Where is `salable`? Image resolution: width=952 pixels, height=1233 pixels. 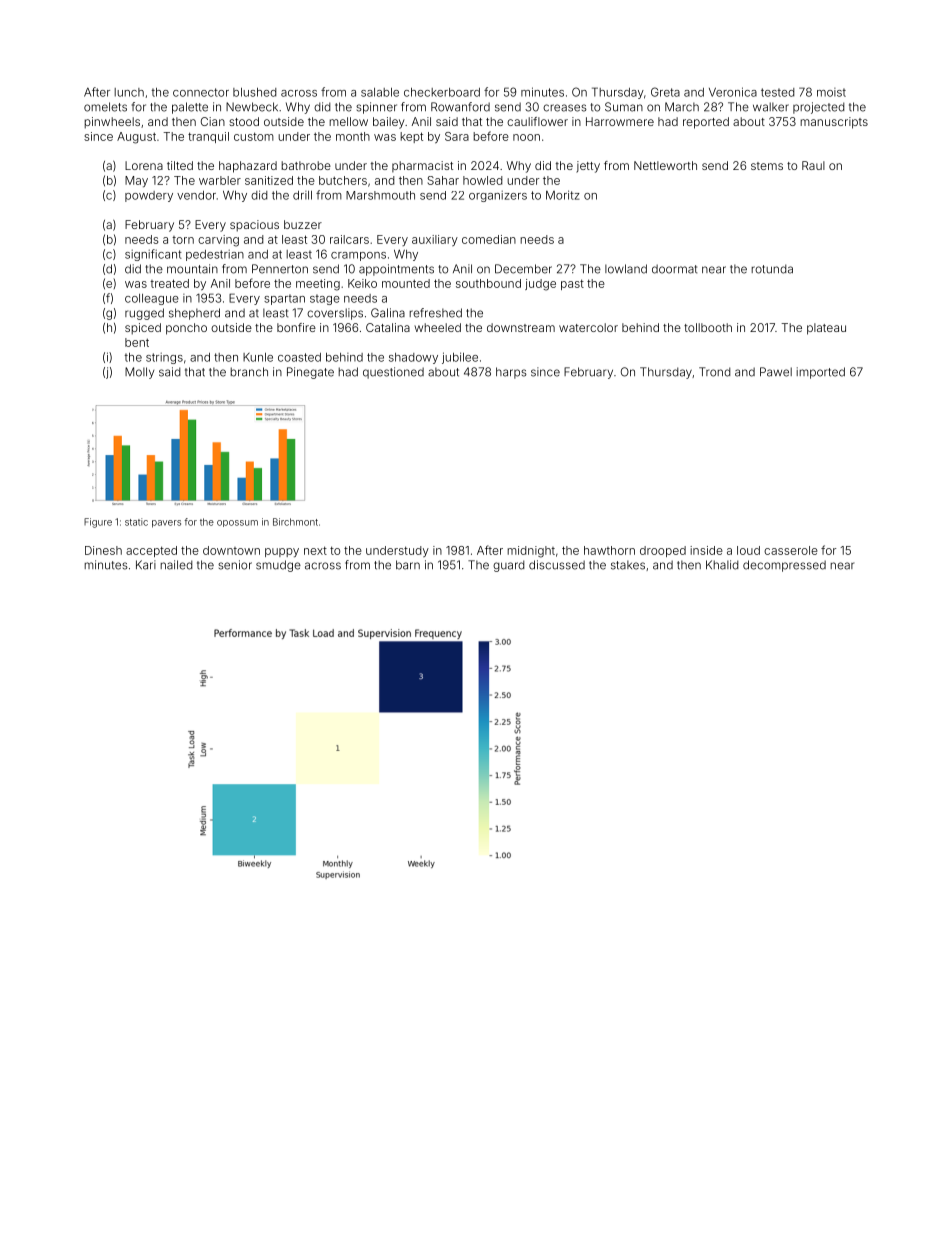 salable is located at coordinates (380, 92).
